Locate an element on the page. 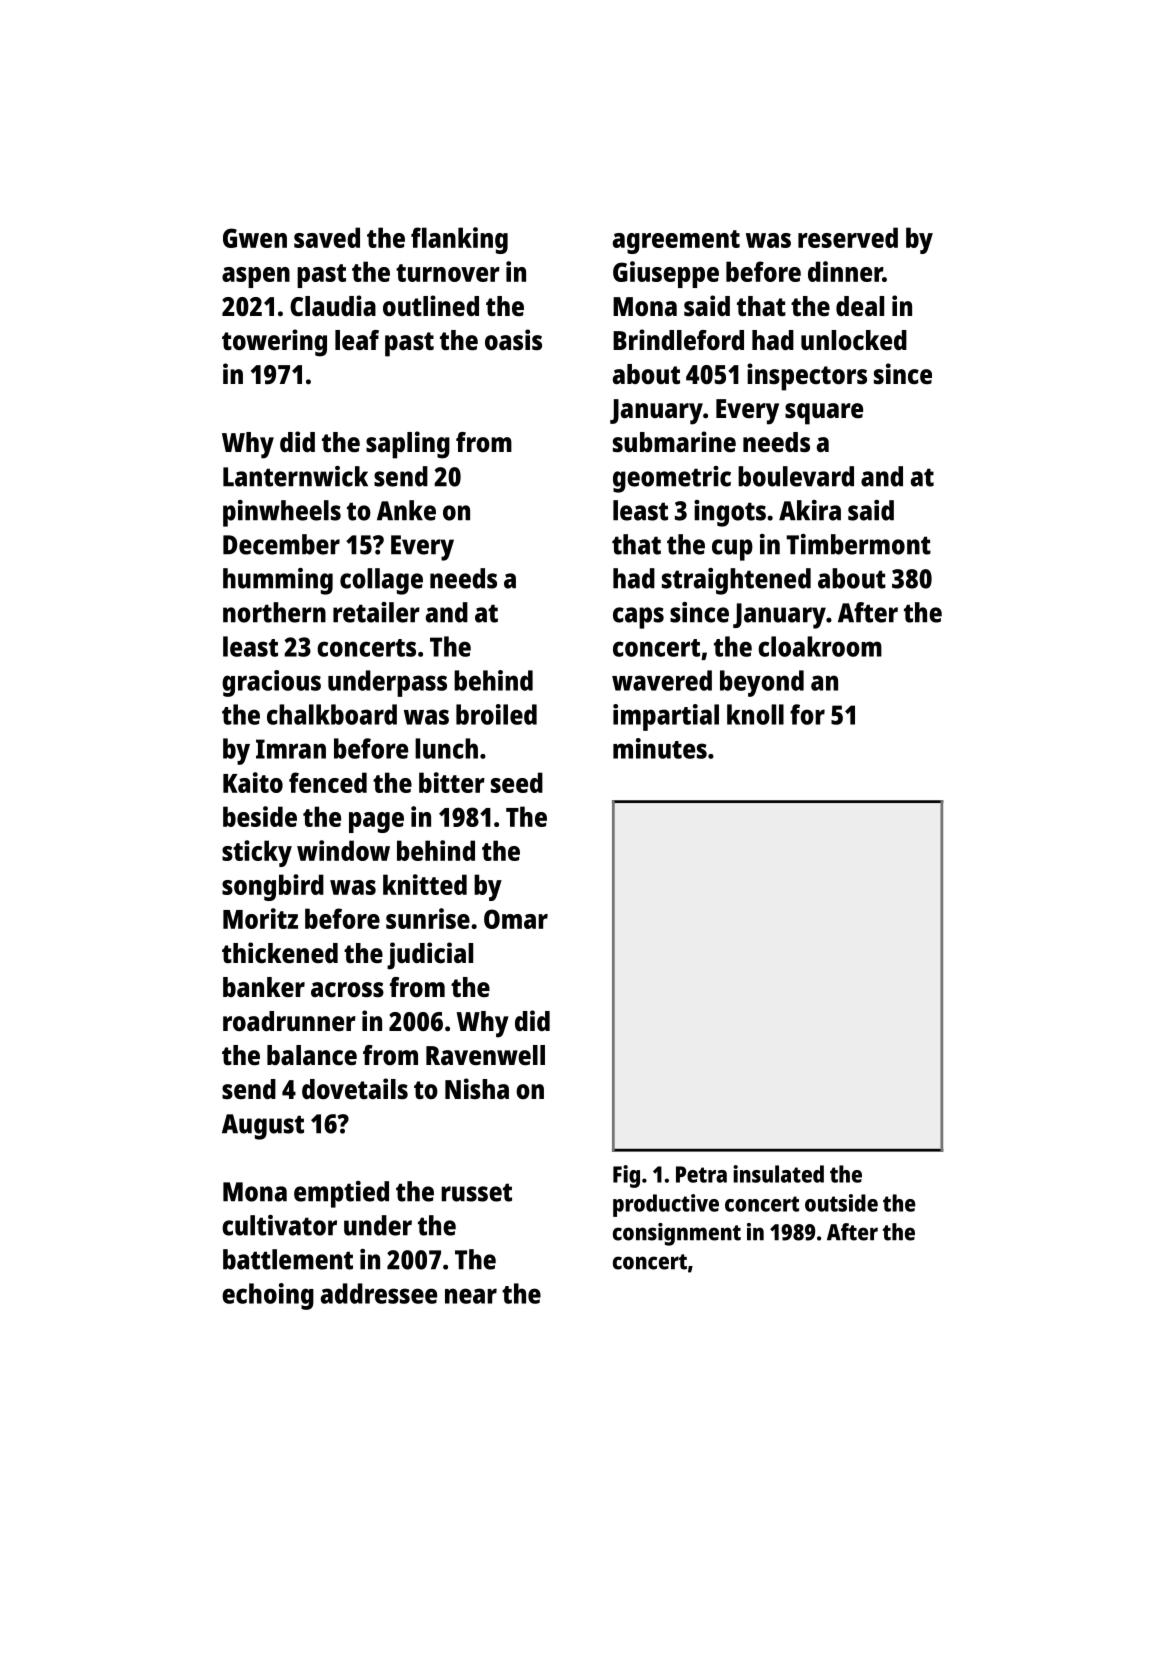 The height and width of the document is (1654, 1165). Nisha is located at coordinates (477, 1088).
